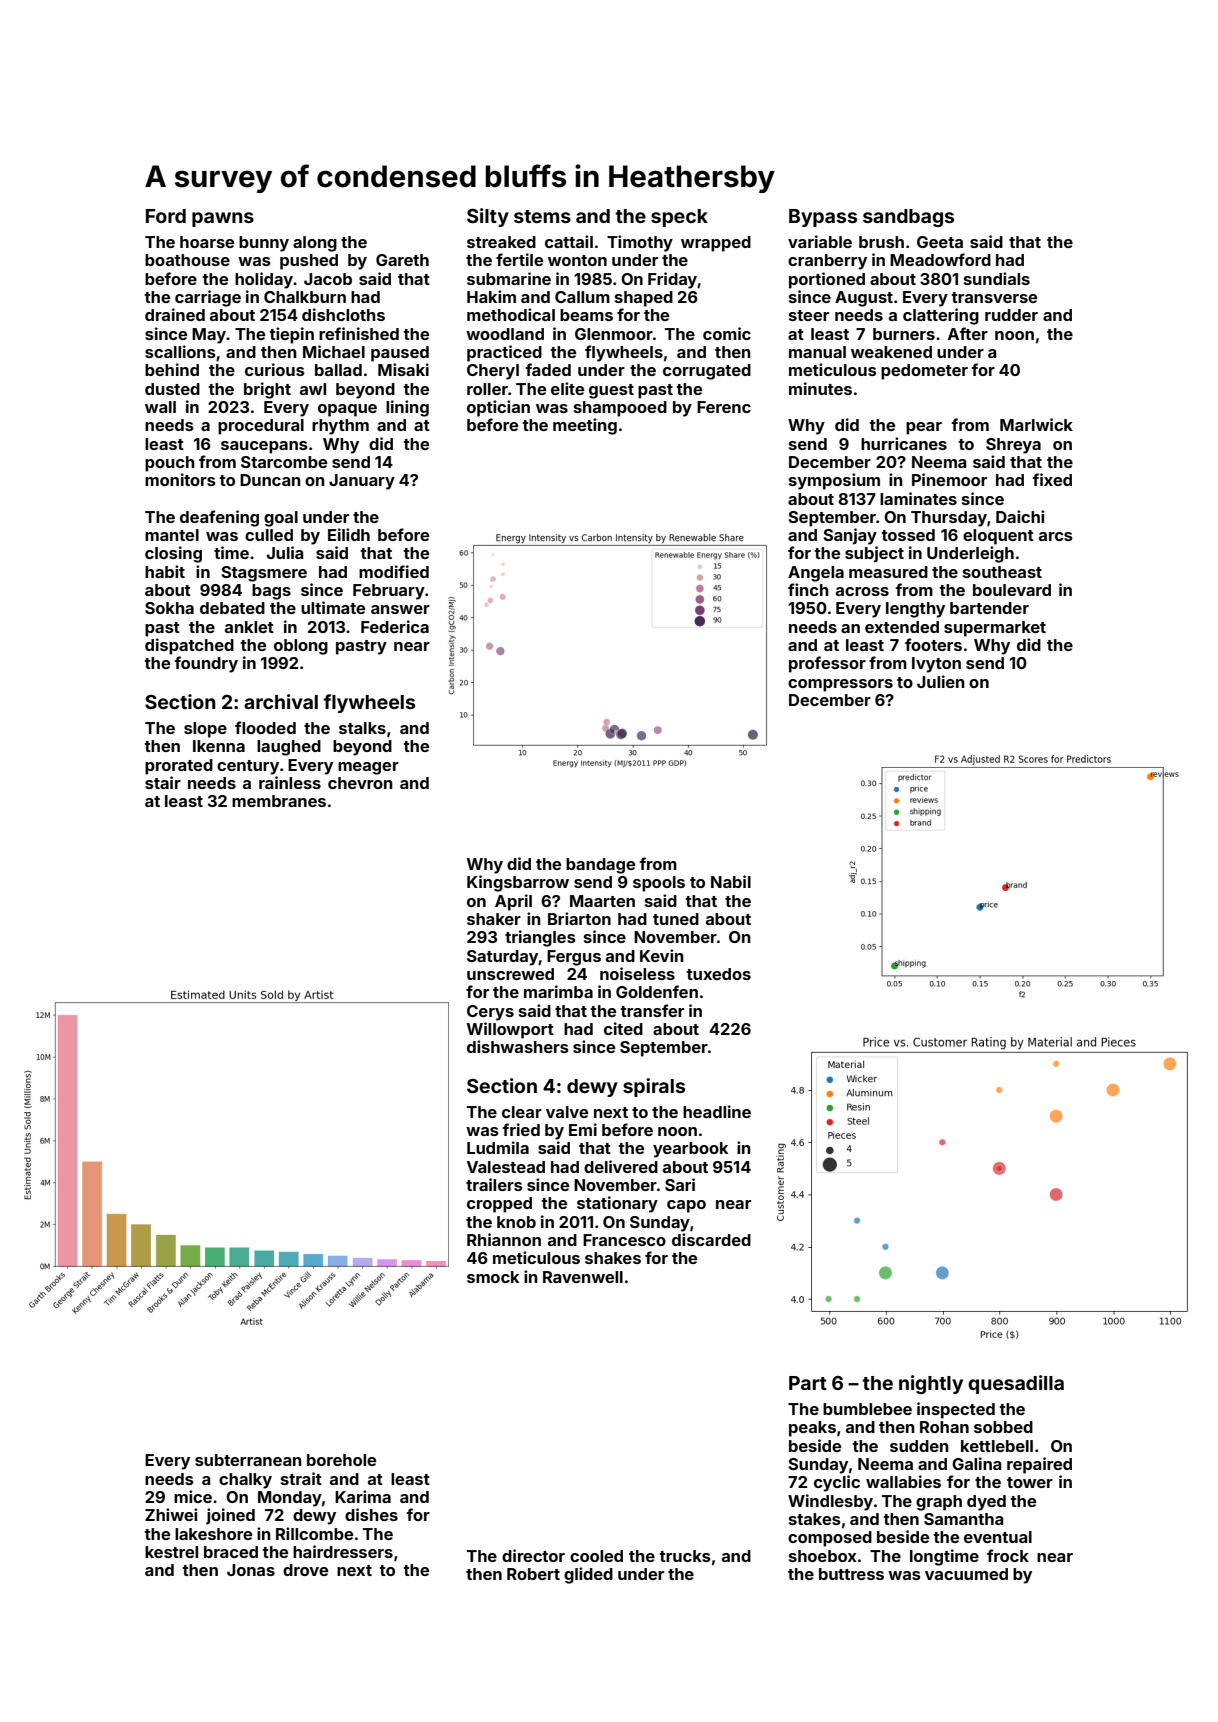 The height and width of the screenshot is (1722, 1218). What do you see at coordinates (223, 219) in the screenshot?
I see `pawns` at bounding box center [223, 219].
